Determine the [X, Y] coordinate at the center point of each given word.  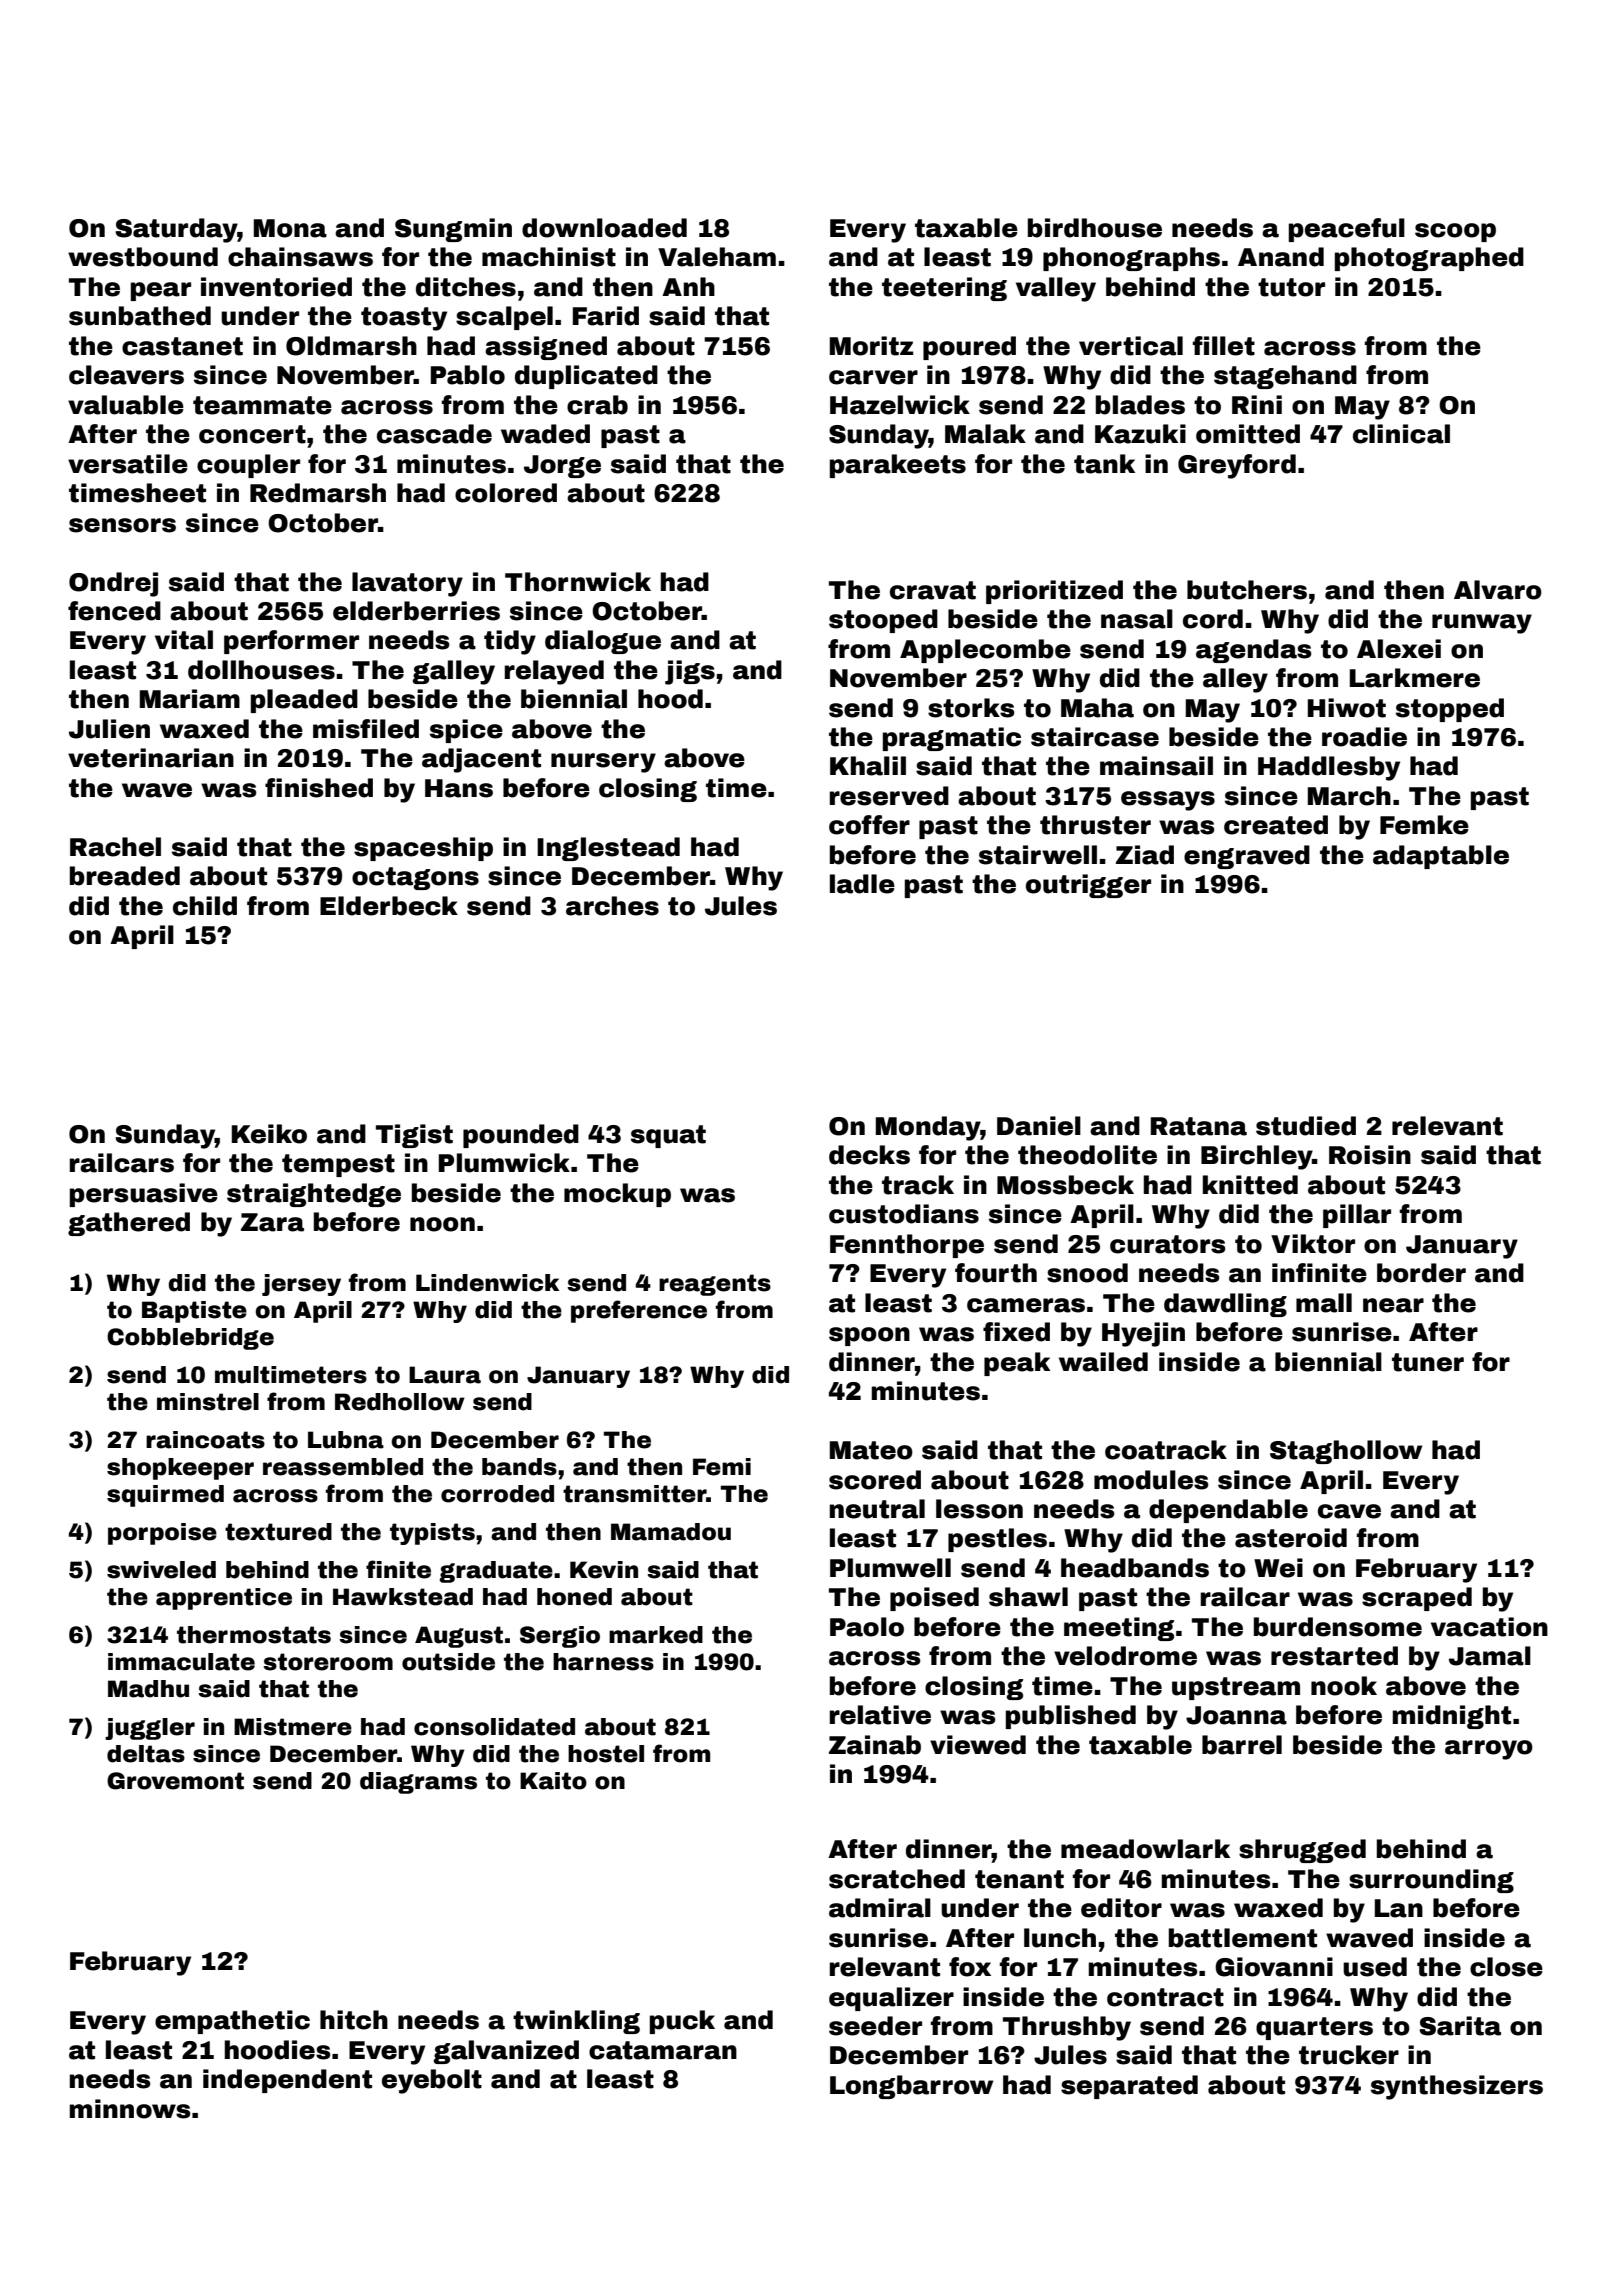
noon [442, 1224]
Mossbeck [1065, 1185]
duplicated [586, 377]
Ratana [1199, 1126]
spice [466, 731]
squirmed [165, 1496]
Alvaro [1498, 590]
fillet [1224, 346]
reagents [715, 1285]
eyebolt [432, 2081]
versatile [128, 464]
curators [1168, 1244]
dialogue [603, 642]
